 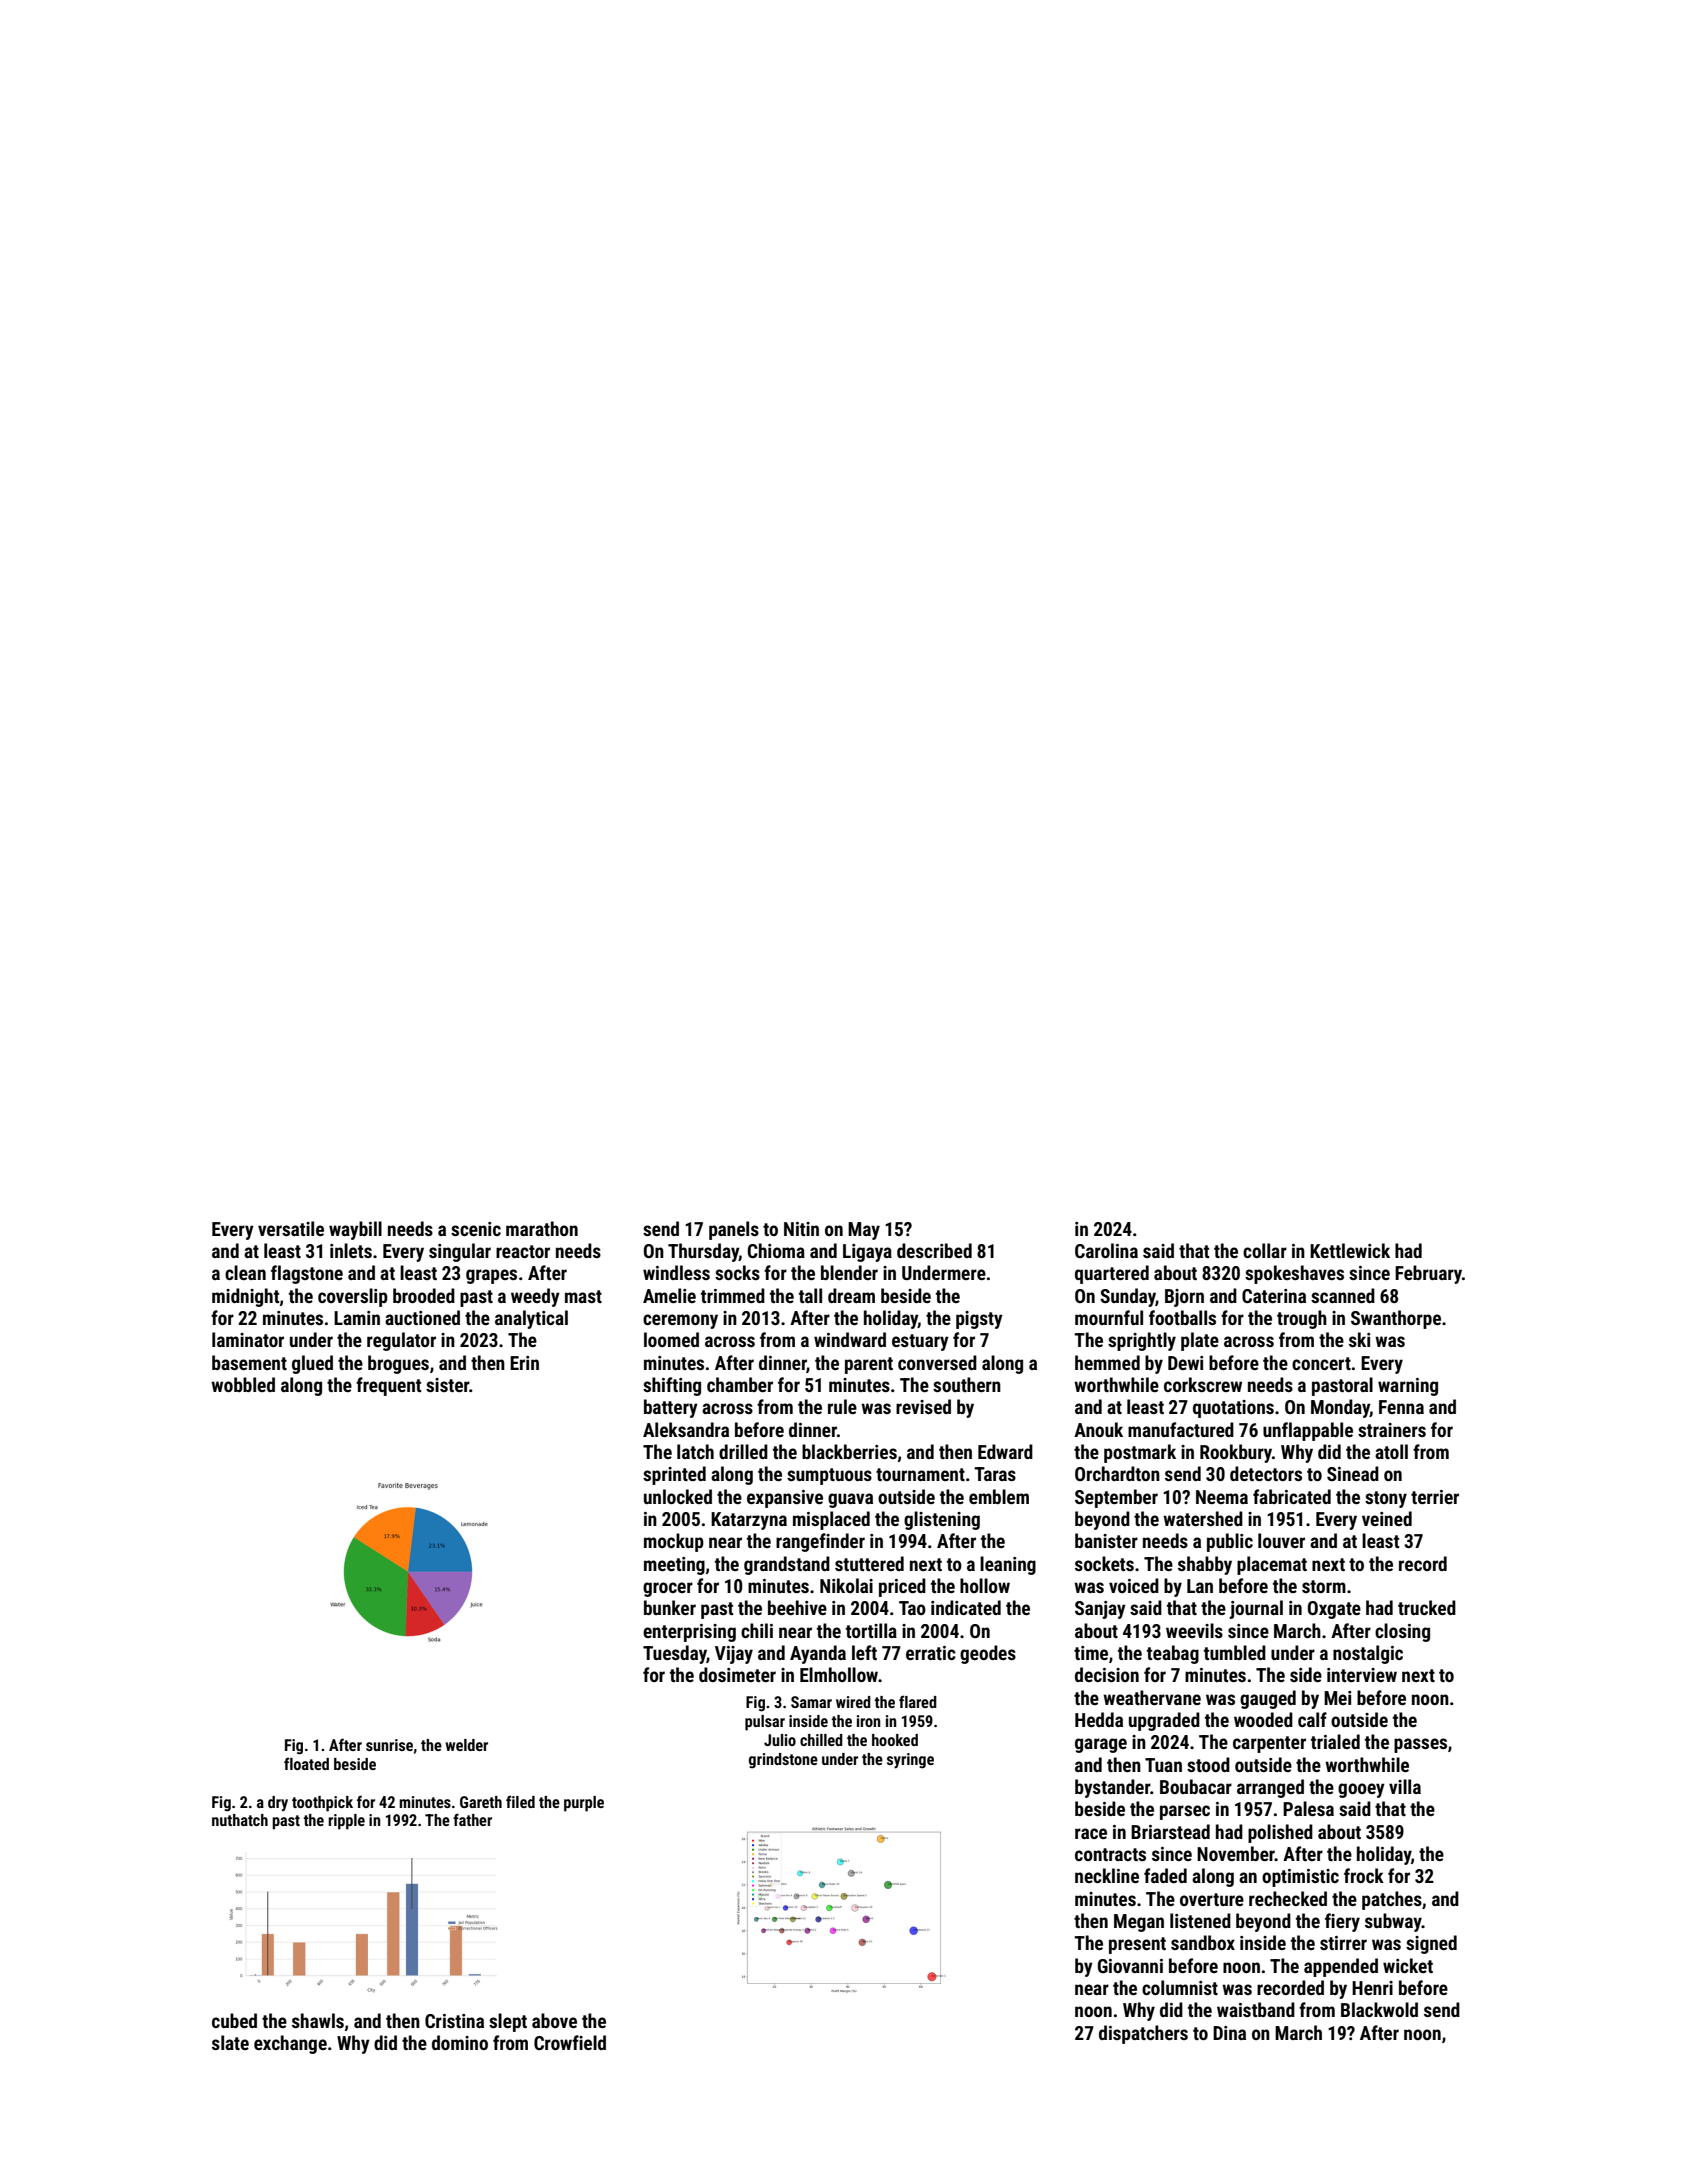 What do you see at coordinates (765, 1723) in the screenshot?
I see `pulsar` at bounding box center [765, 1723].
